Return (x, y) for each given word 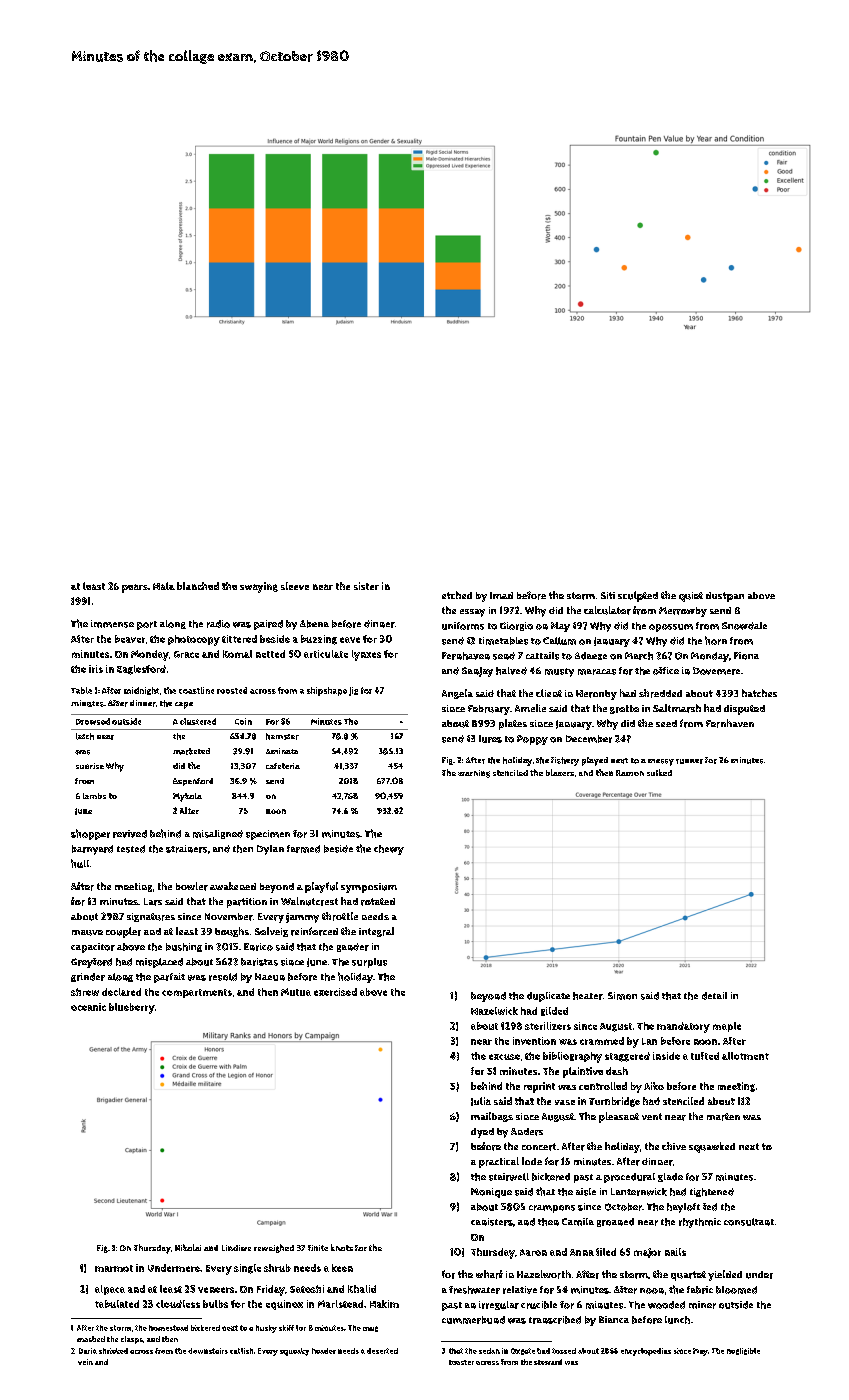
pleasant (619, 1117)
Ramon (630, 773)
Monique (491, 1193)
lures (490, 739)
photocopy (194, 640)
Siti (608, 595)
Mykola (187, 797)
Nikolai (188, 1247)
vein (85, 1362)
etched (457, 595)
